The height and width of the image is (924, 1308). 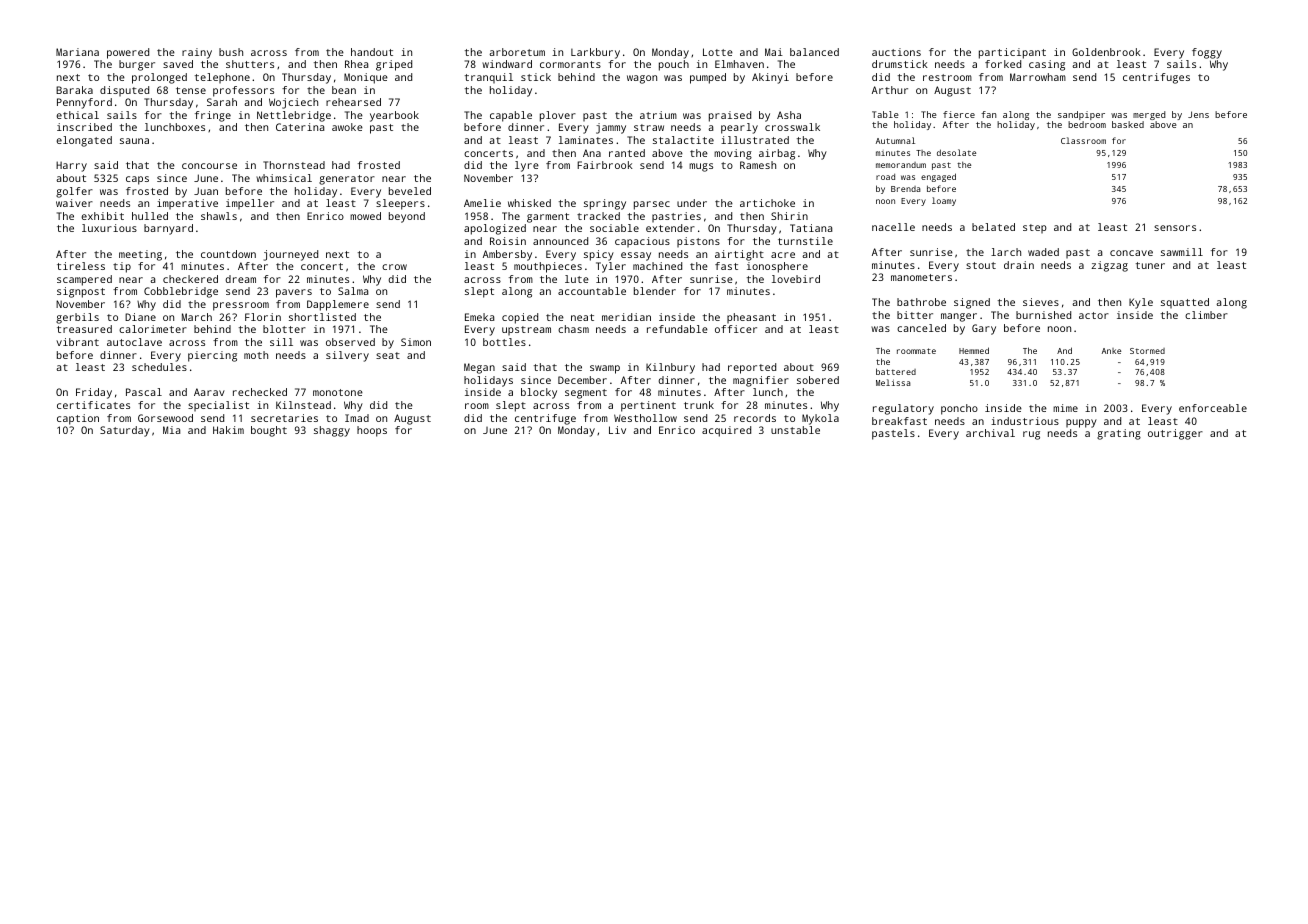 What do you see at coordinates (231, 52) in the image?
I see `bush` at bounding box center [231, 52].
